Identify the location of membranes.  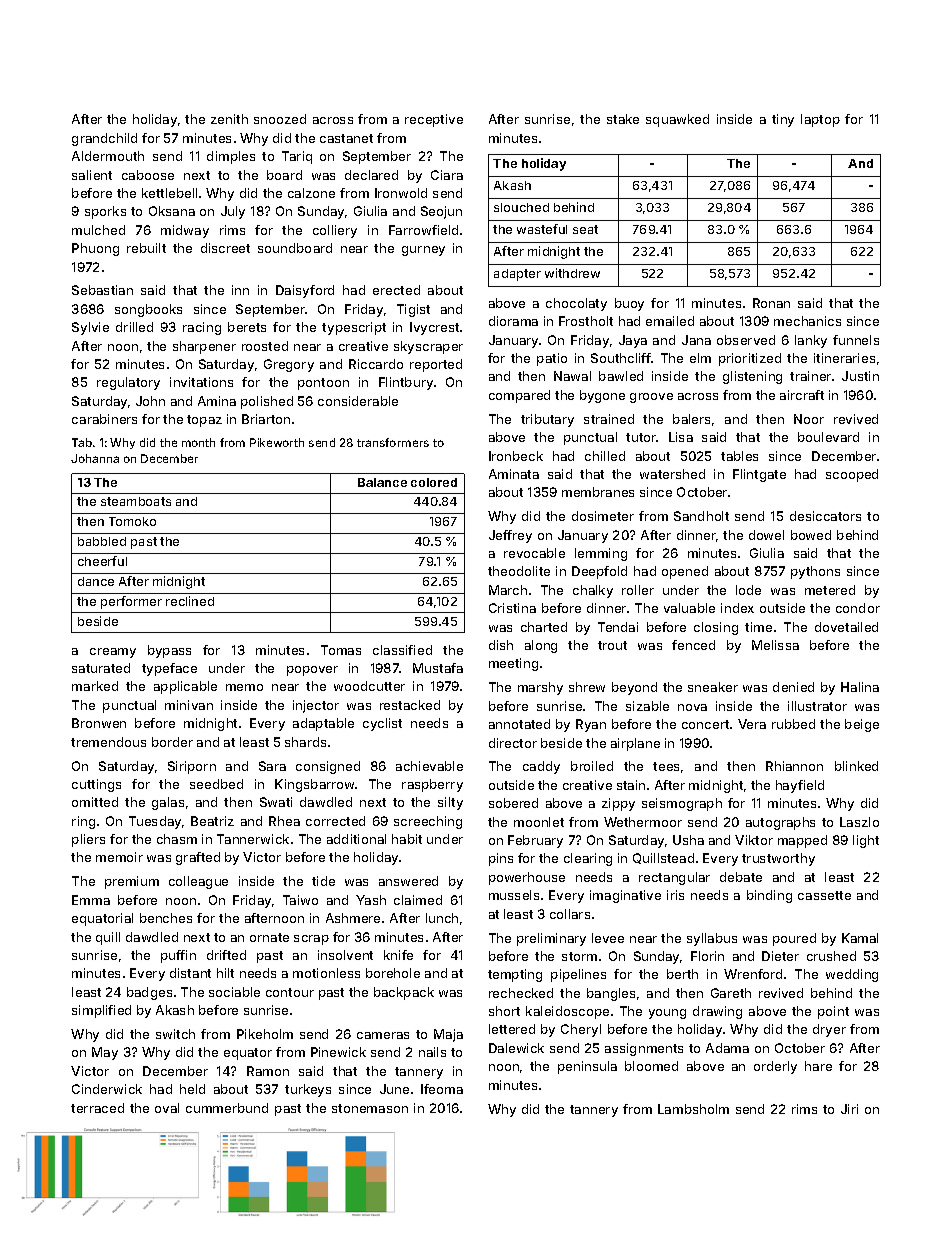
(598, 492).
